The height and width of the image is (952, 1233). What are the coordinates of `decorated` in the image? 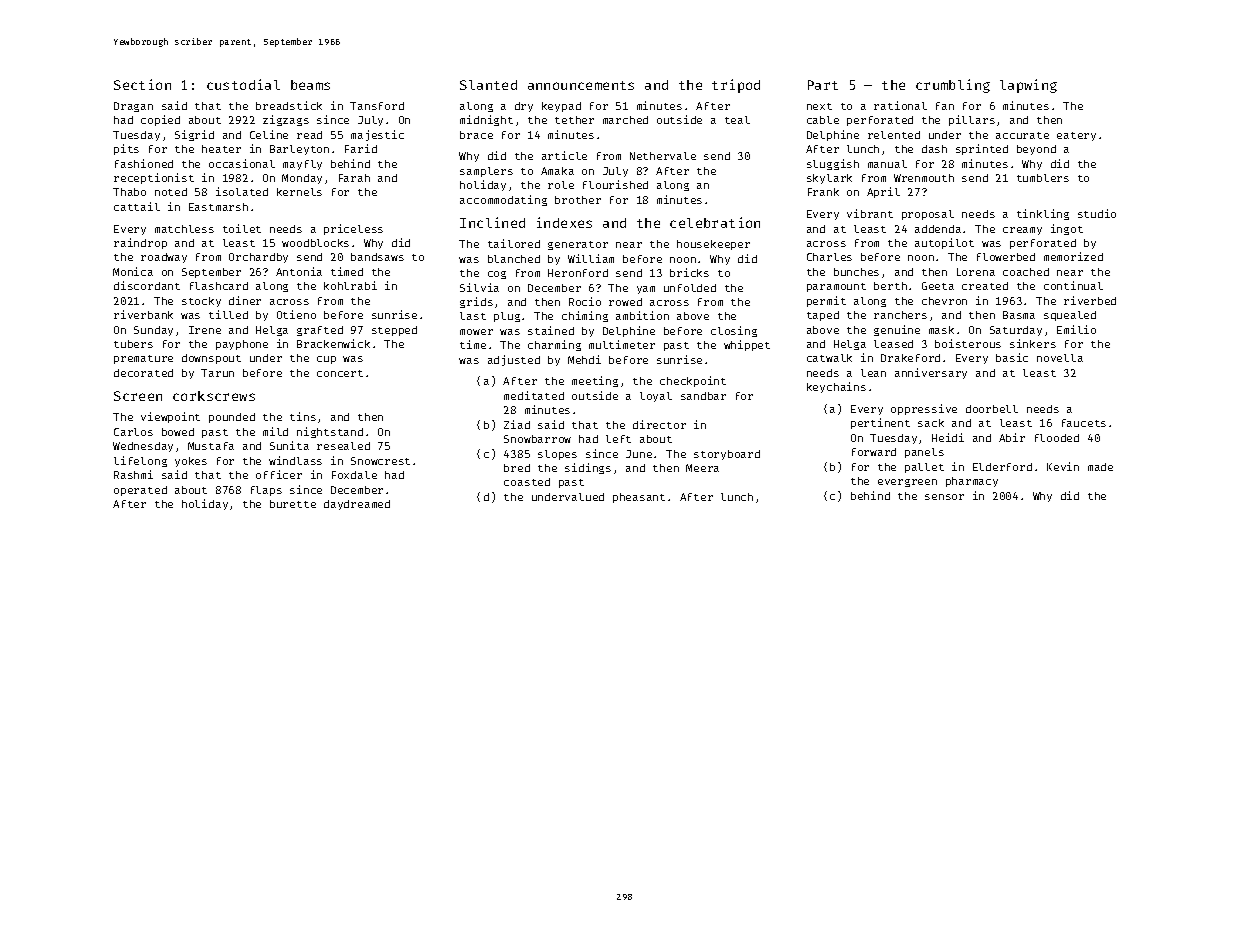 It's located at (143, 373).
